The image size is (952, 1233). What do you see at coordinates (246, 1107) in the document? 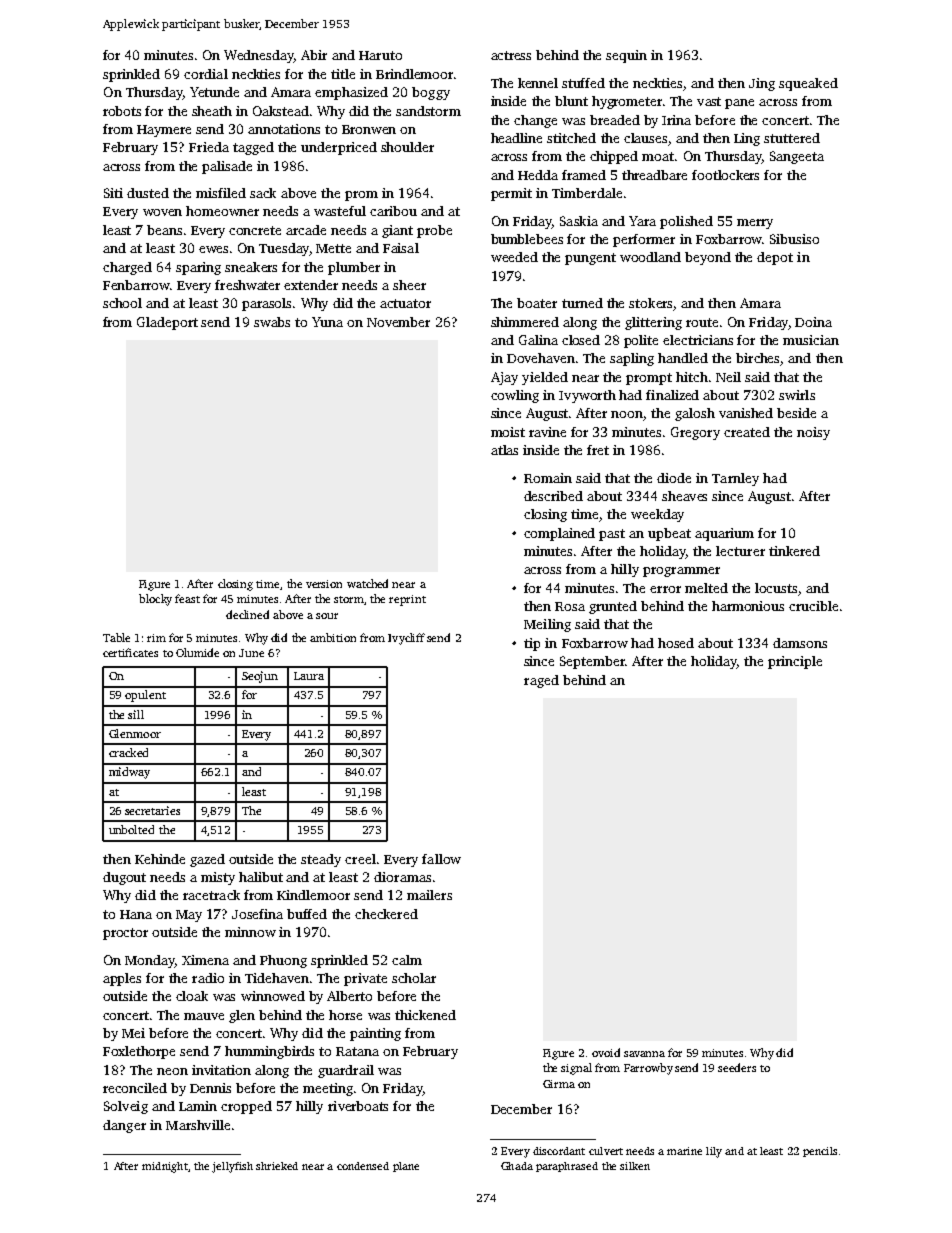
I see `cropped` at bounding box center [246, 1107].
